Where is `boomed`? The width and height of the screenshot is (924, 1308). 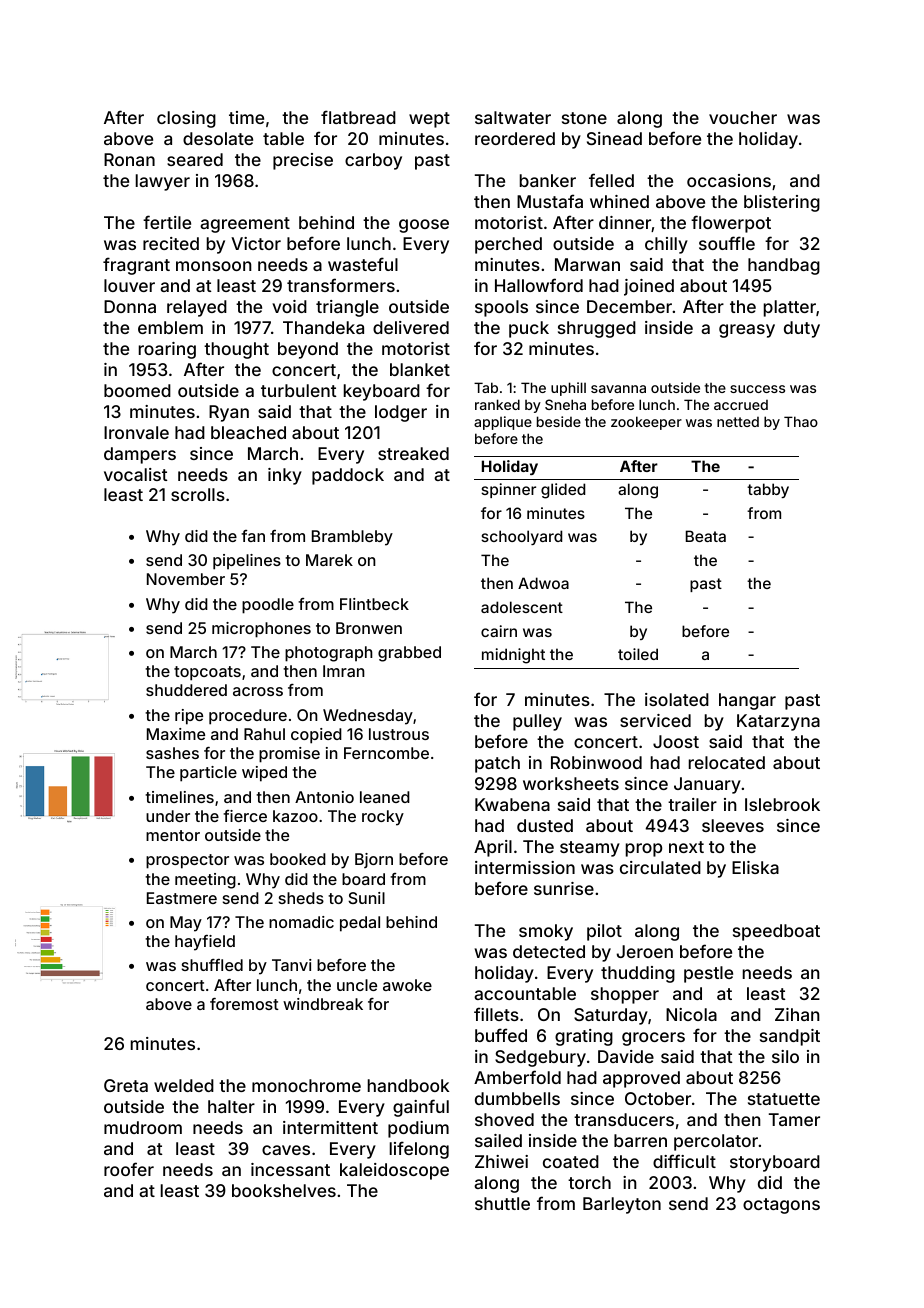
boomed is located at coordinates (137, 390).
